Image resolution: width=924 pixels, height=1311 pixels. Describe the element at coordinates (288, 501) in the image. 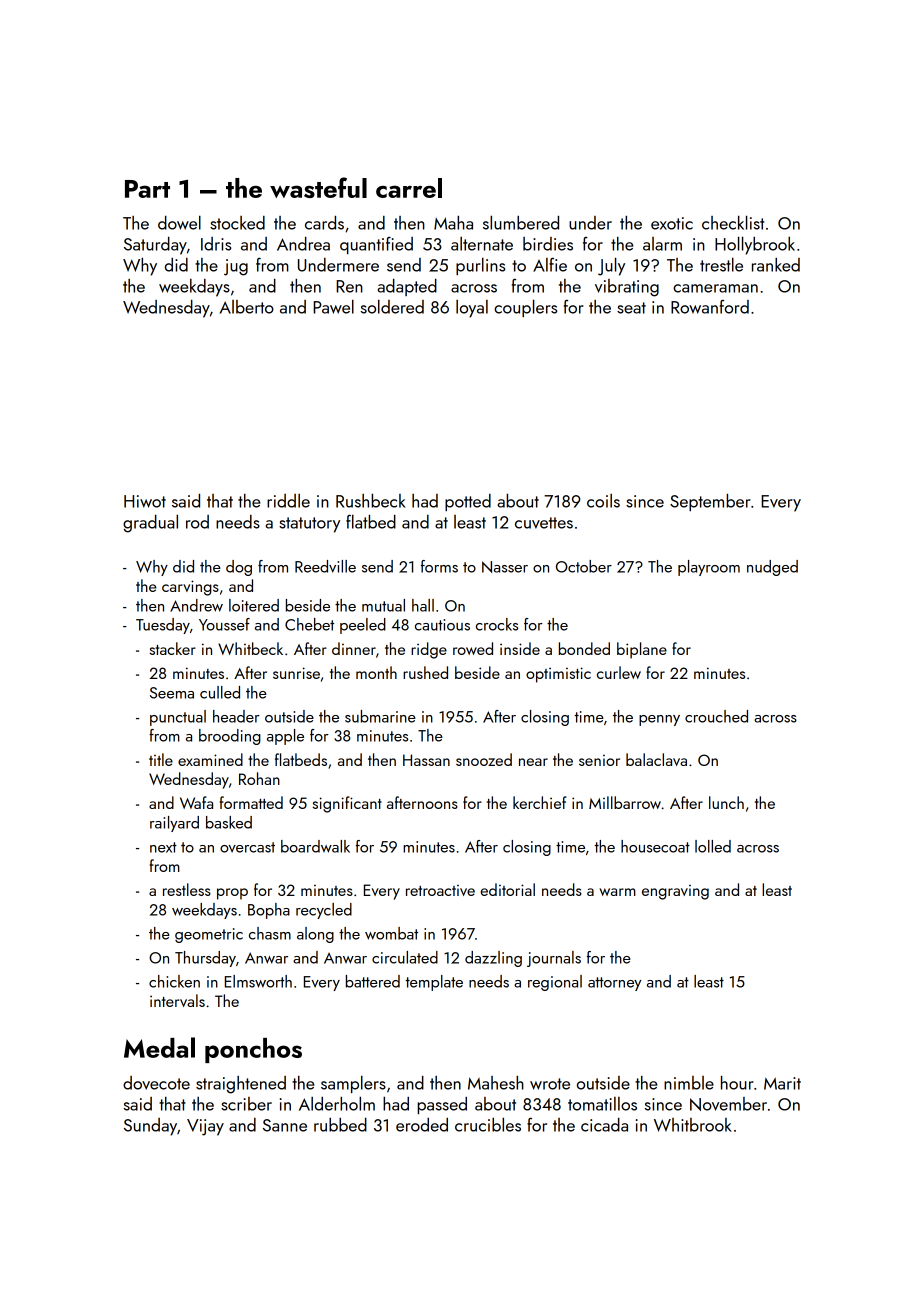

I see `riddle` at that location.
